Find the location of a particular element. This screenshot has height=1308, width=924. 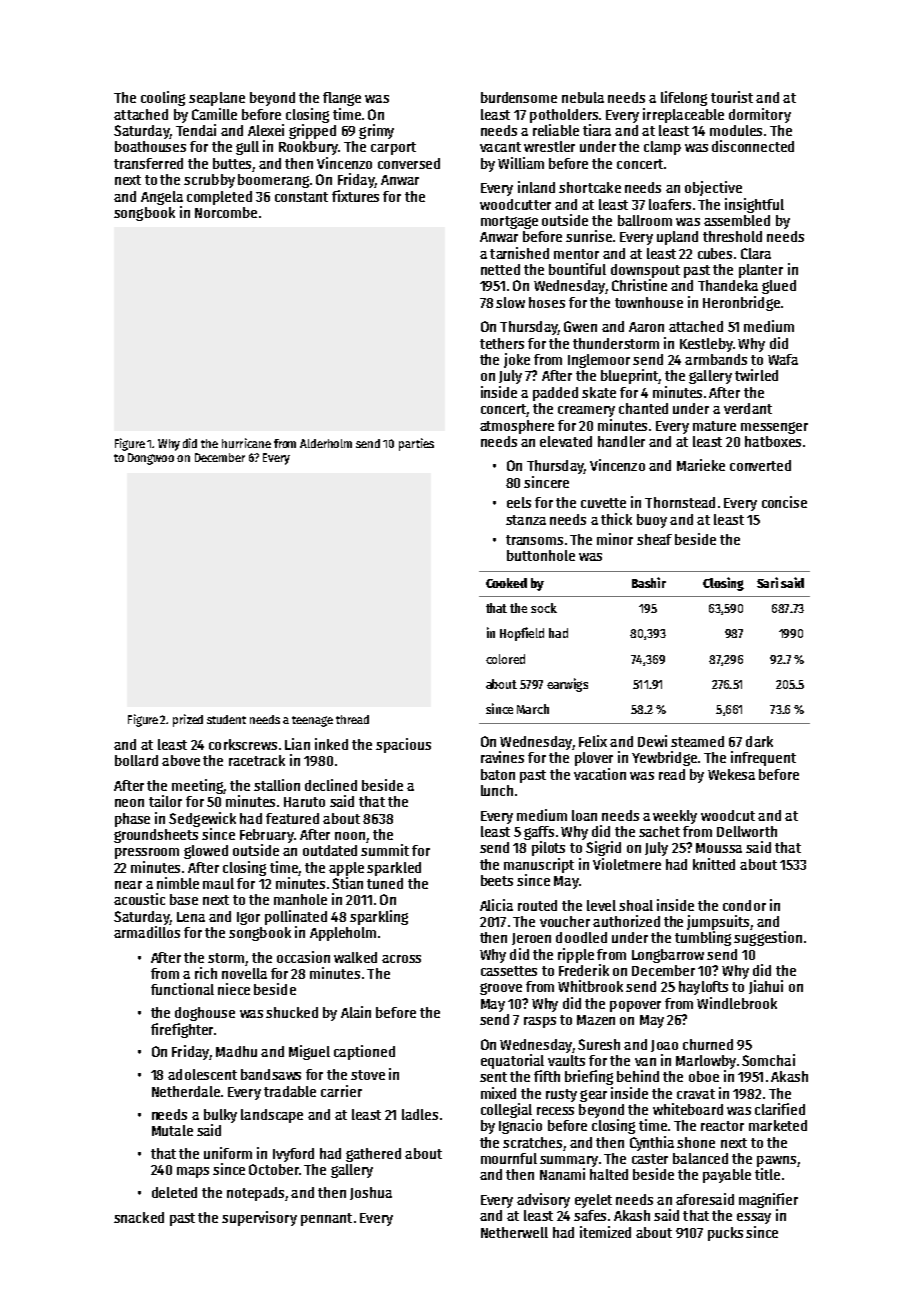

doghouse is located at coordinates (205, 1014).
